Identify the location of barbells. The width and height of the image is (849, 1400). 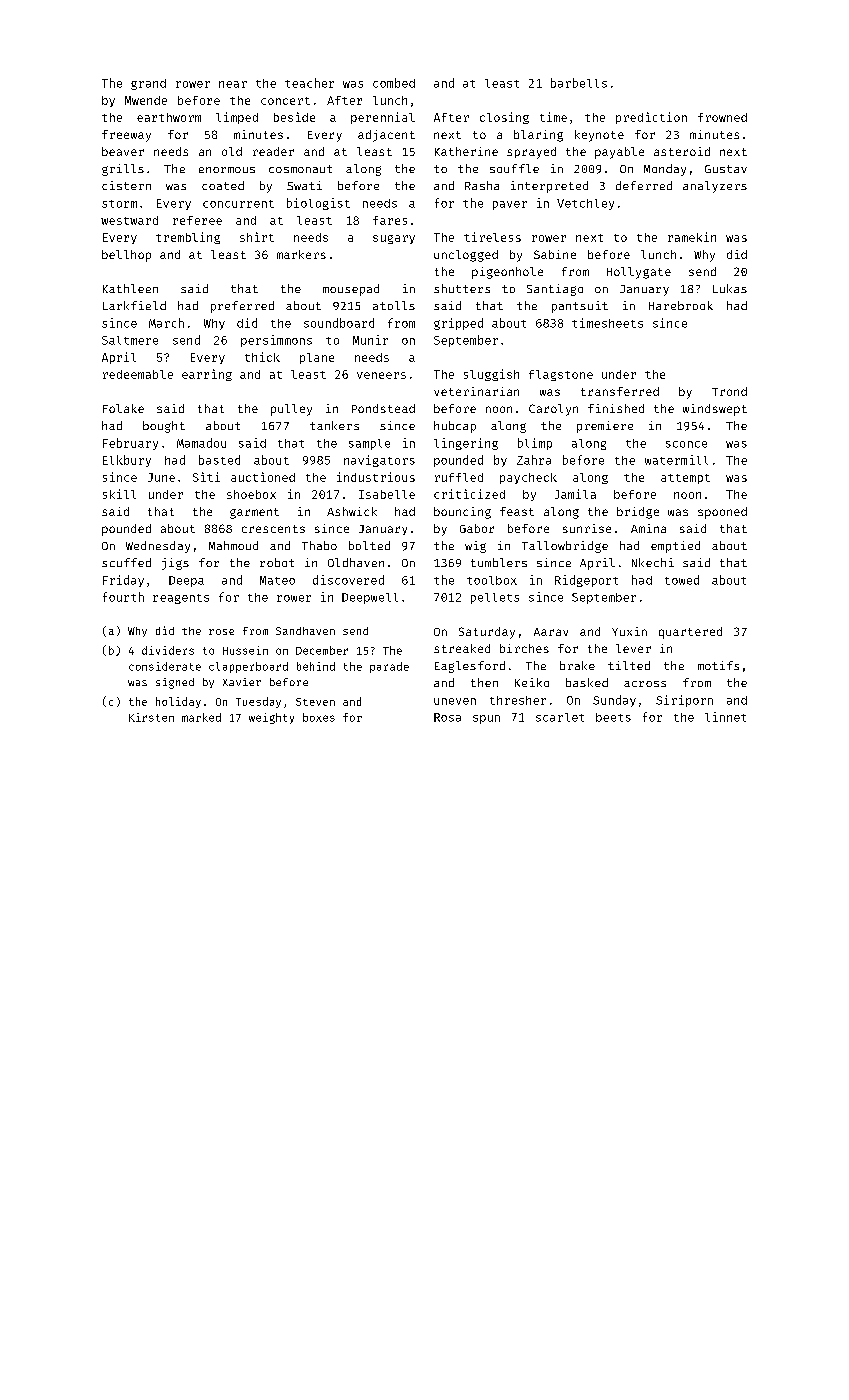
(579, 83).
